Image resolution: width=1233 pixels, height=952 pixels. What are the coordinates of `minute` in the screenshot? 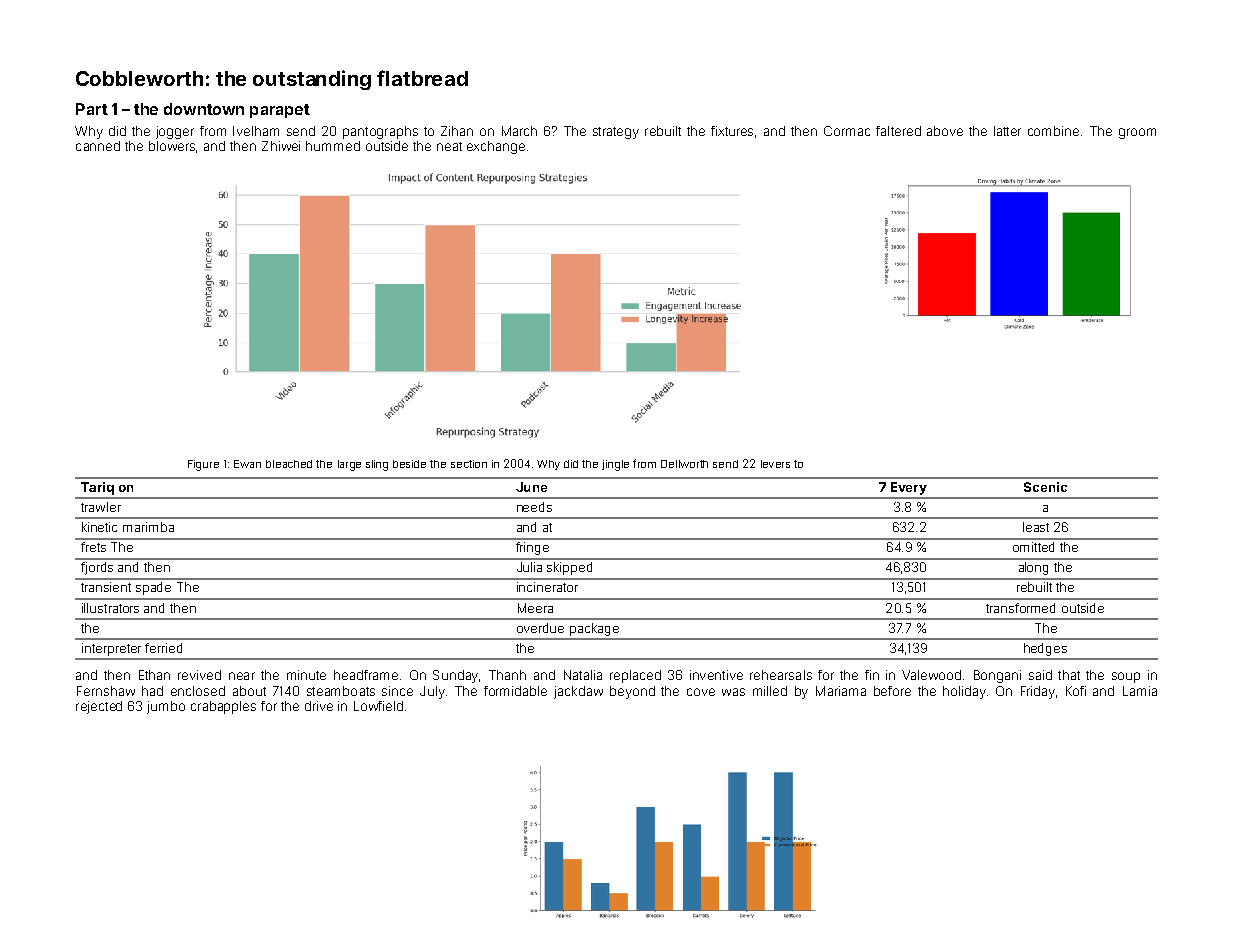 It's located at (306, 675).
